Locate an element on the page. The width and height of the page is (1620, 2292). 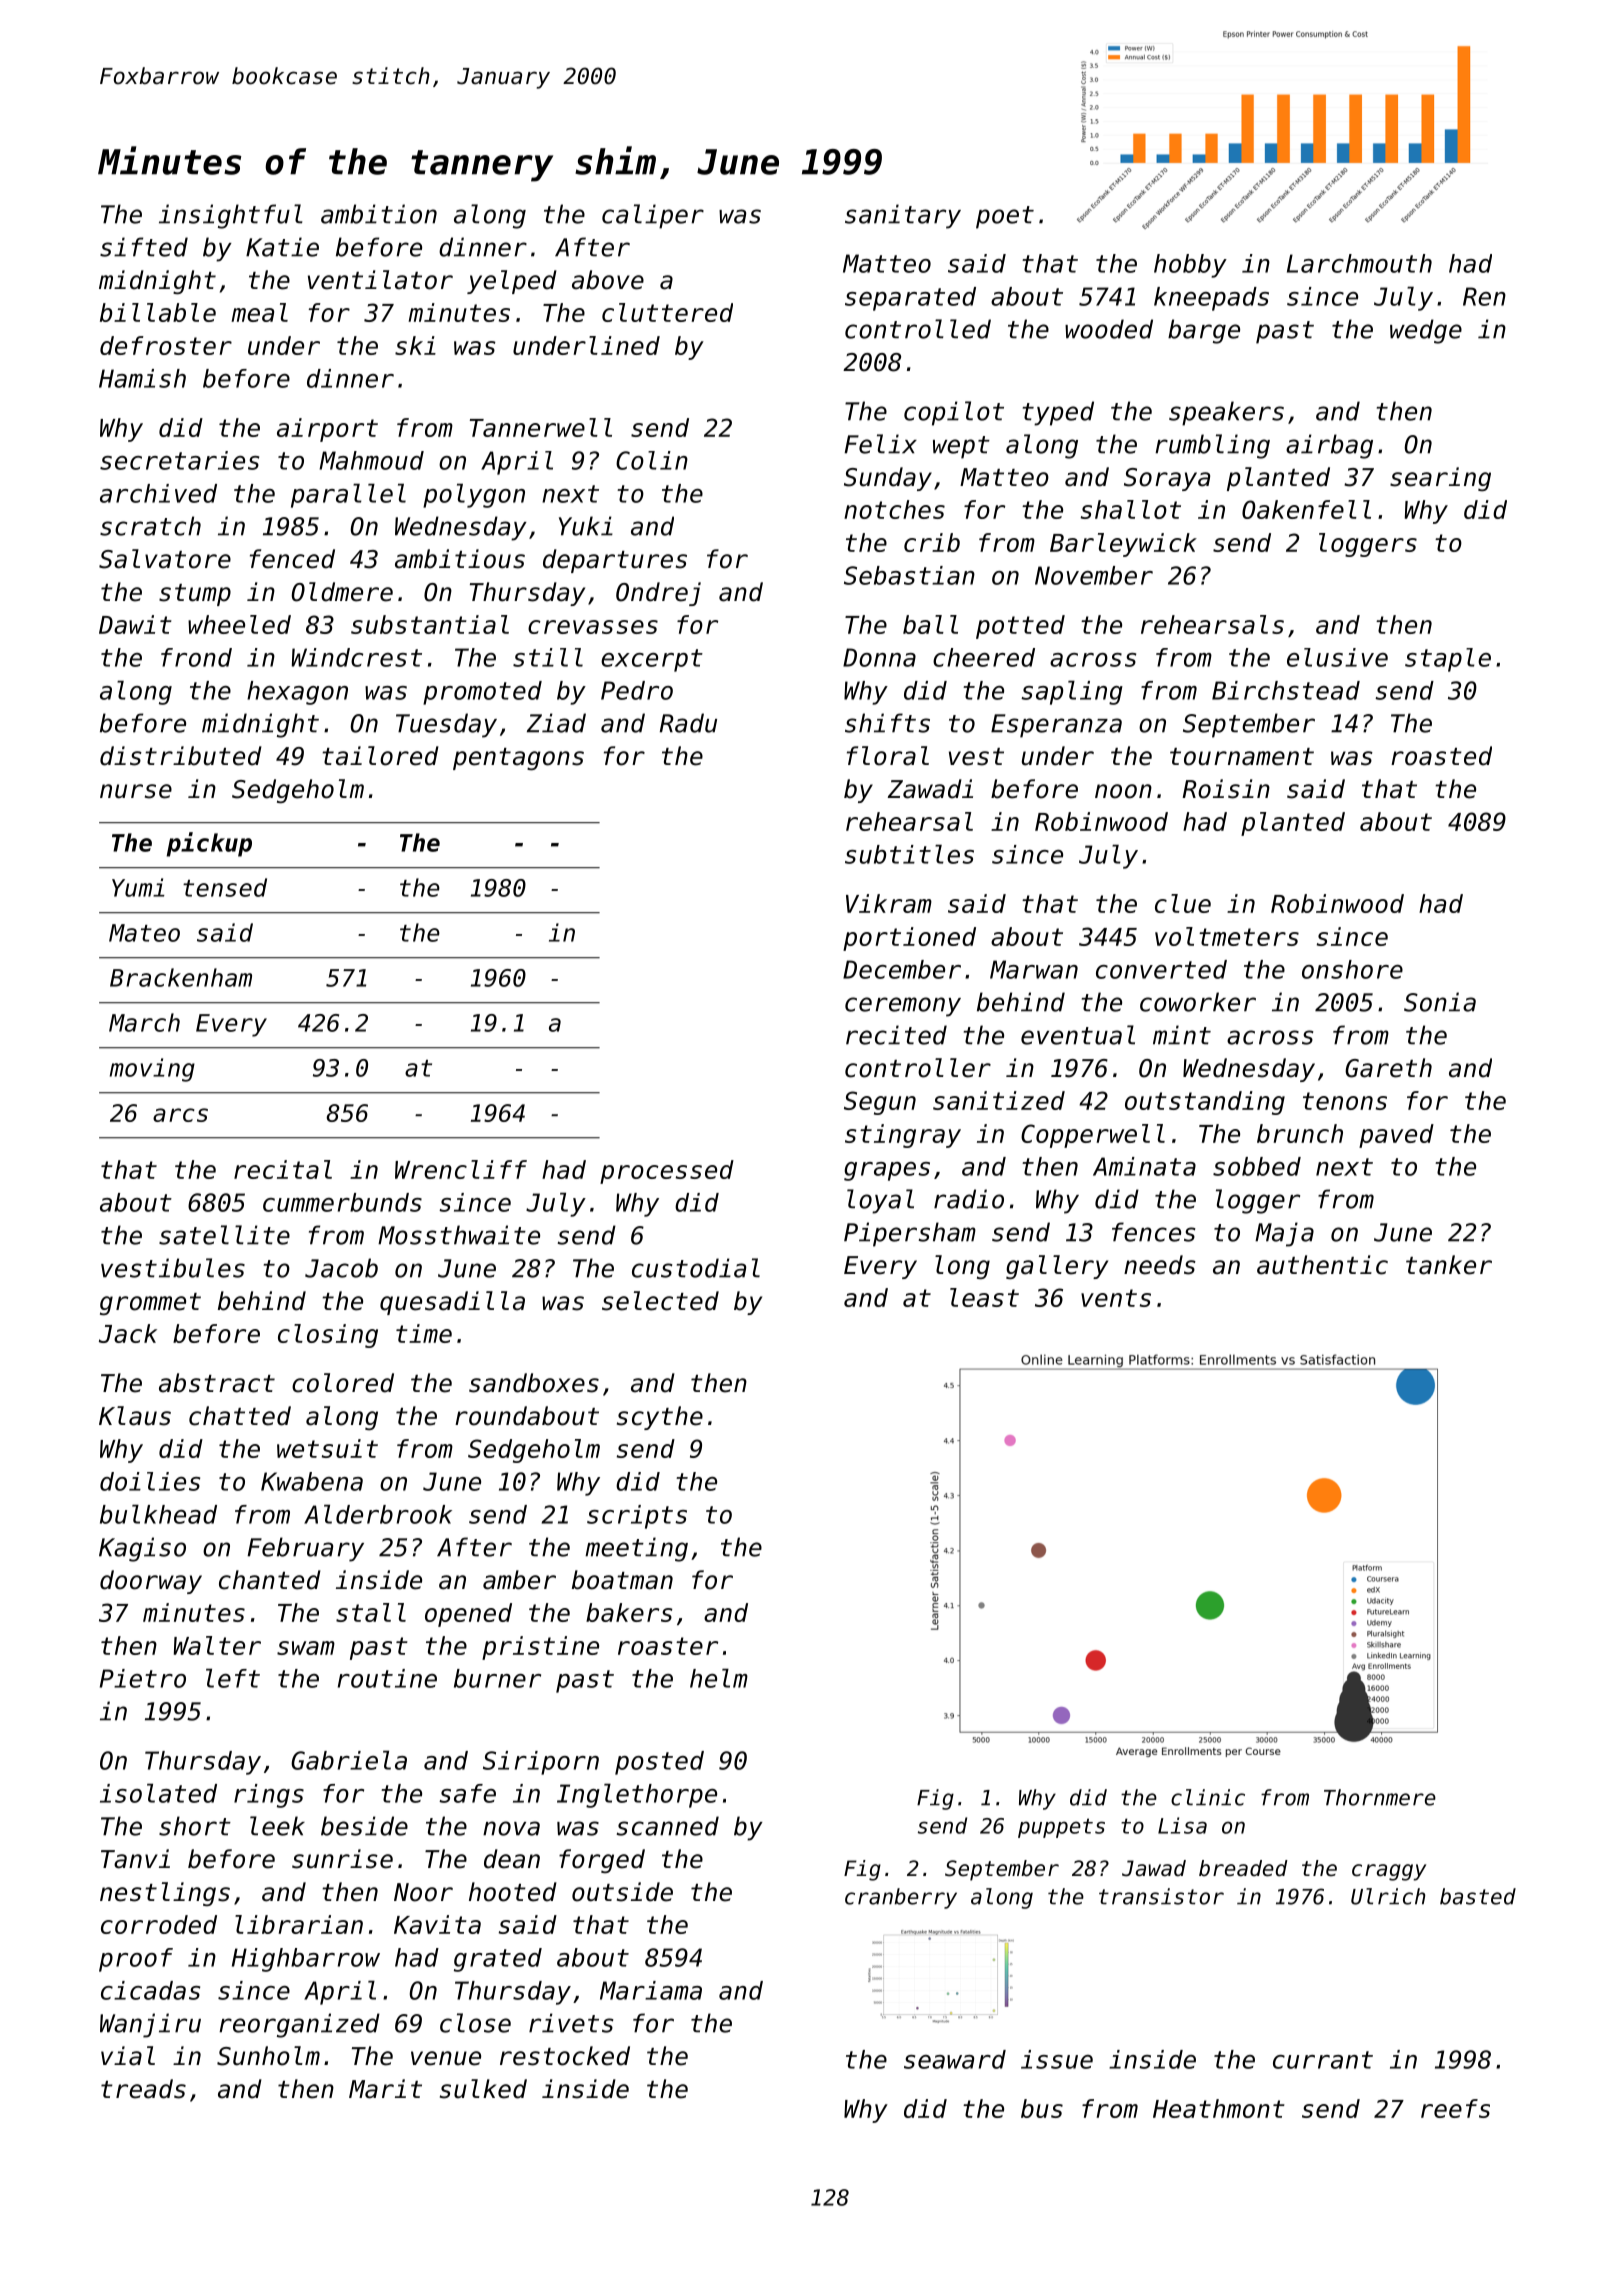
clinic is located at coordinates (1208, 1797).
